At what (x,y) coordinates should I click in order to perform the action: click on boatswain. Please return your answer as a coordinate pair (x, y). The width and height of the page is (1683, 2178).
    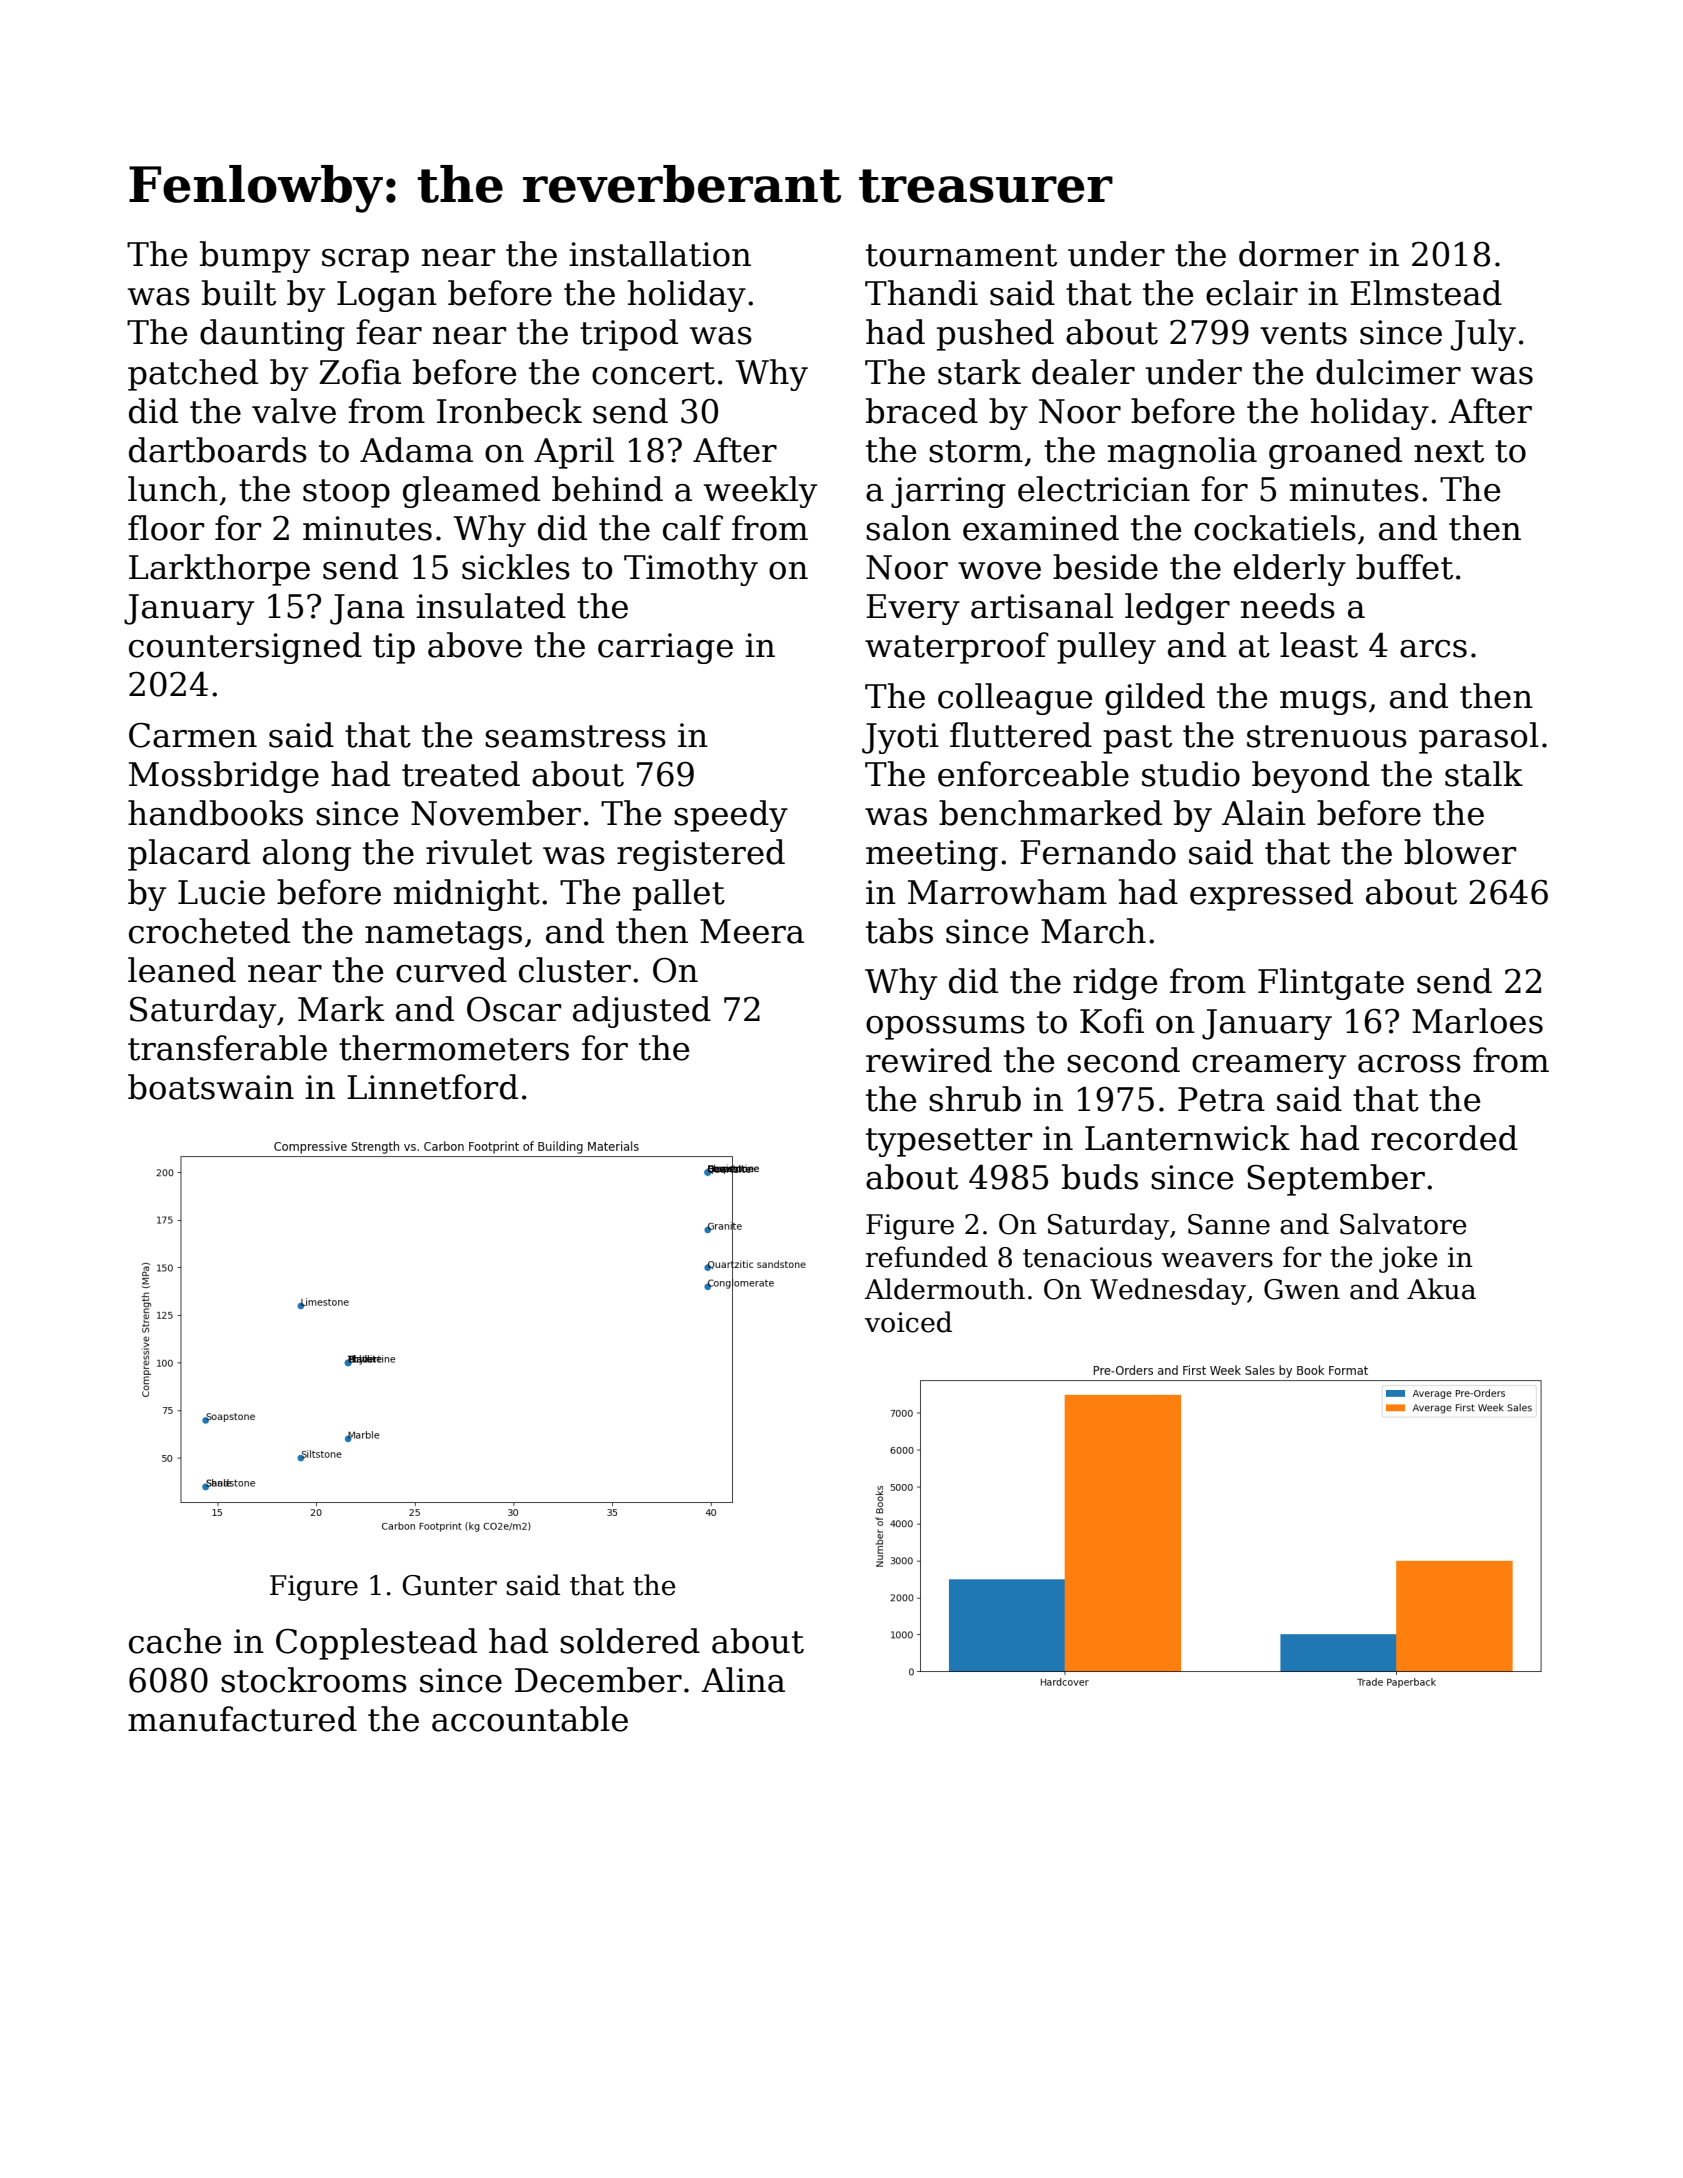
    Looking at the image, I should click on (211, 1087).
